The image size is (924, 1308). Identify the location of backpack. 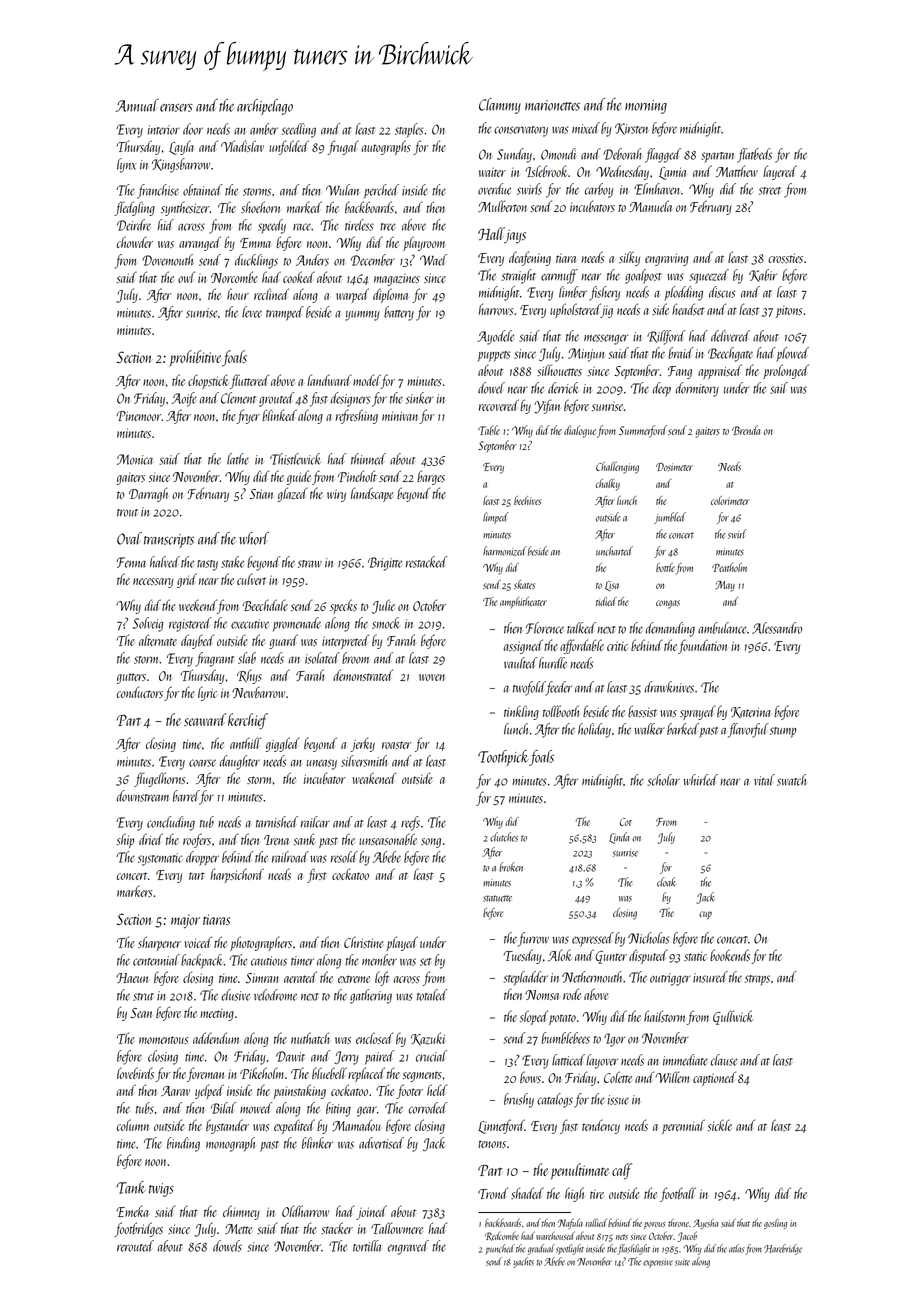
(202, 961).
